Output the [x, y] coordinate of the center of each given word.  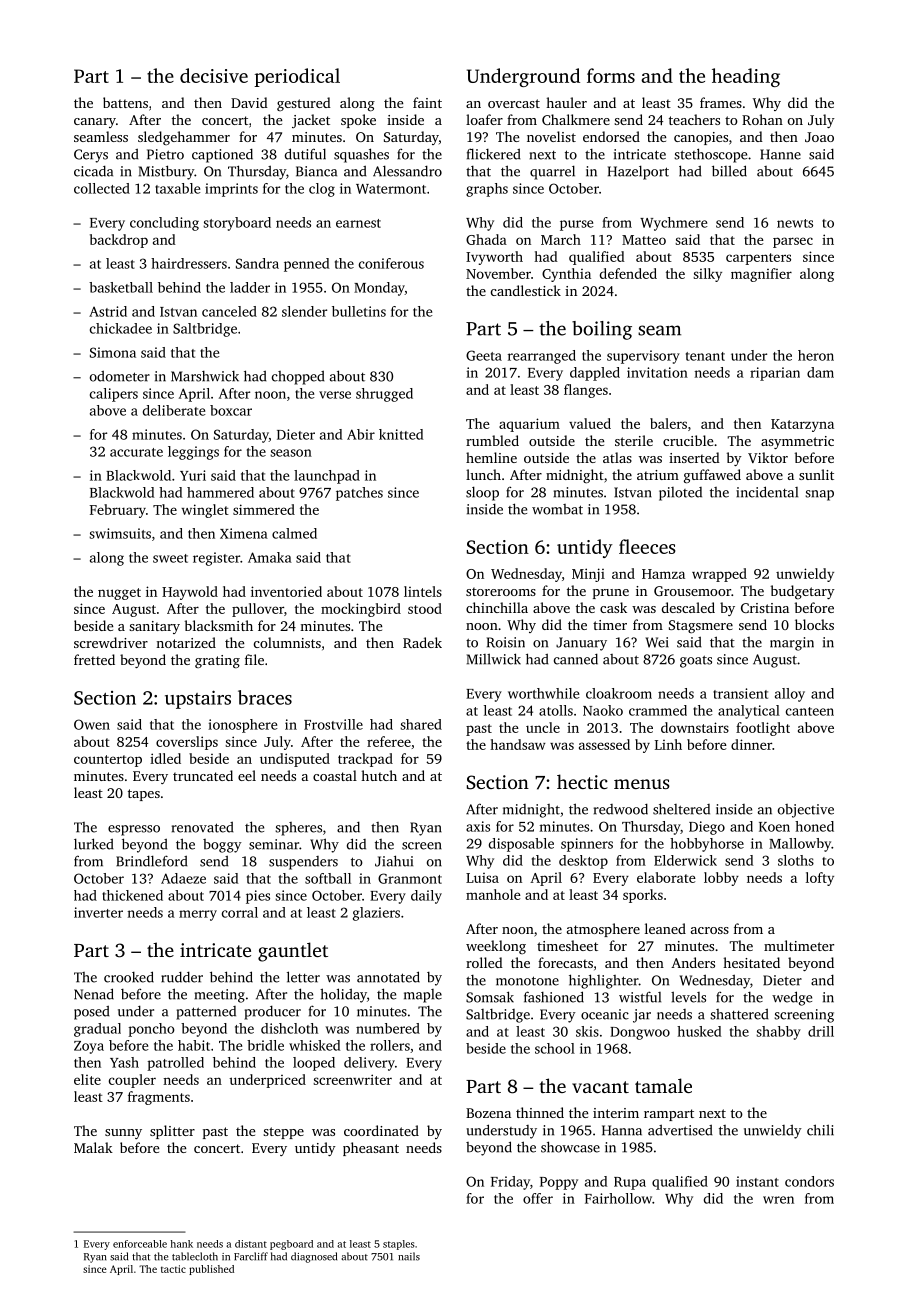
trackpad [365, 760]
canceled [229, 311]
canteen [810, 711]
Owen [92, 724]
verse [335, 395]
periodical [297, 77]
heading [746, 77]
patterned [206, 1013]
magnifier [761, 275]
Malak [93, 1147]
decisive [214, 75]
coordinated [381, 1130]
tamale [663, 1085]
